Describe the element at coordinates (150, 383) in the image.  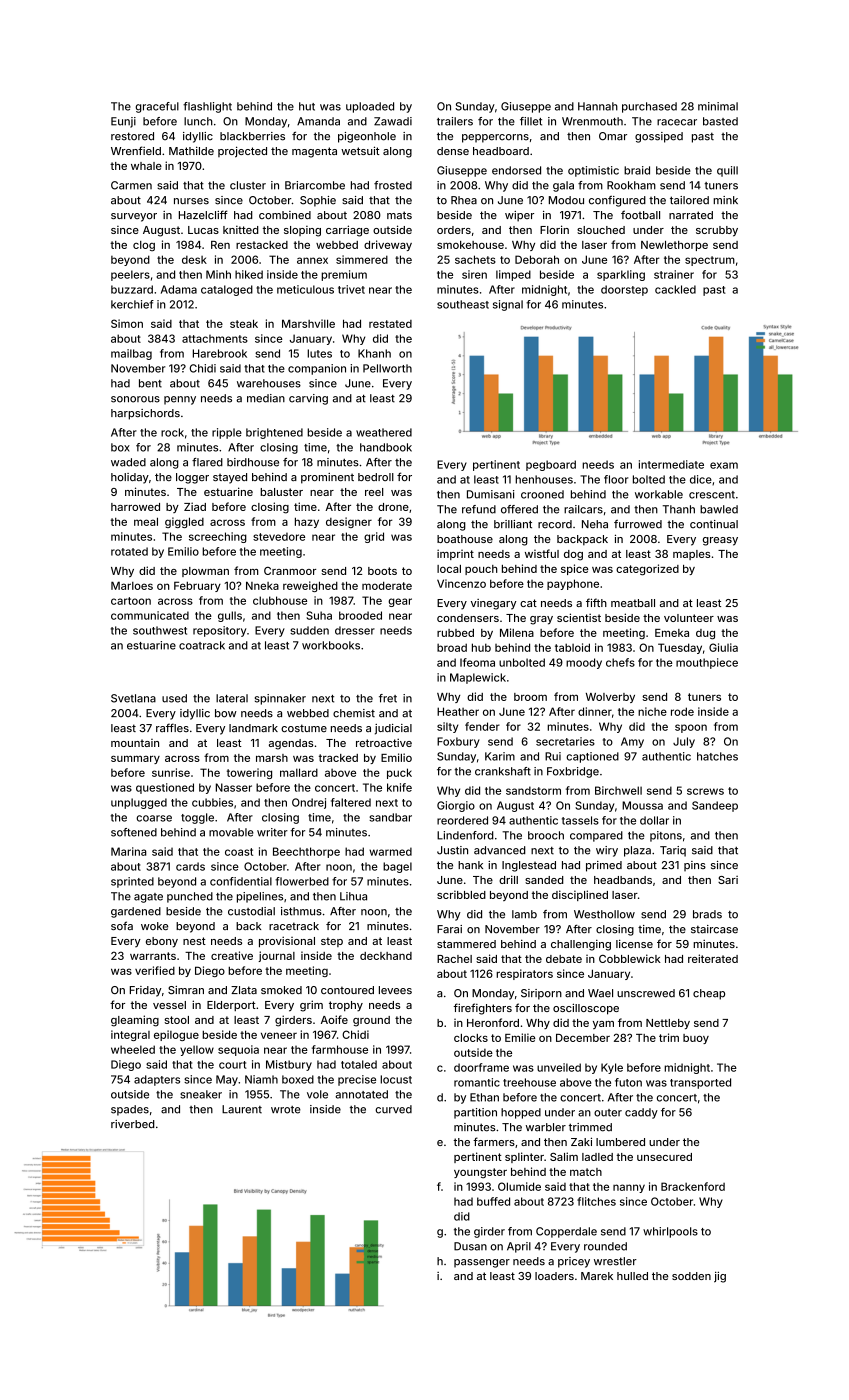
I see `bent` at that location.
